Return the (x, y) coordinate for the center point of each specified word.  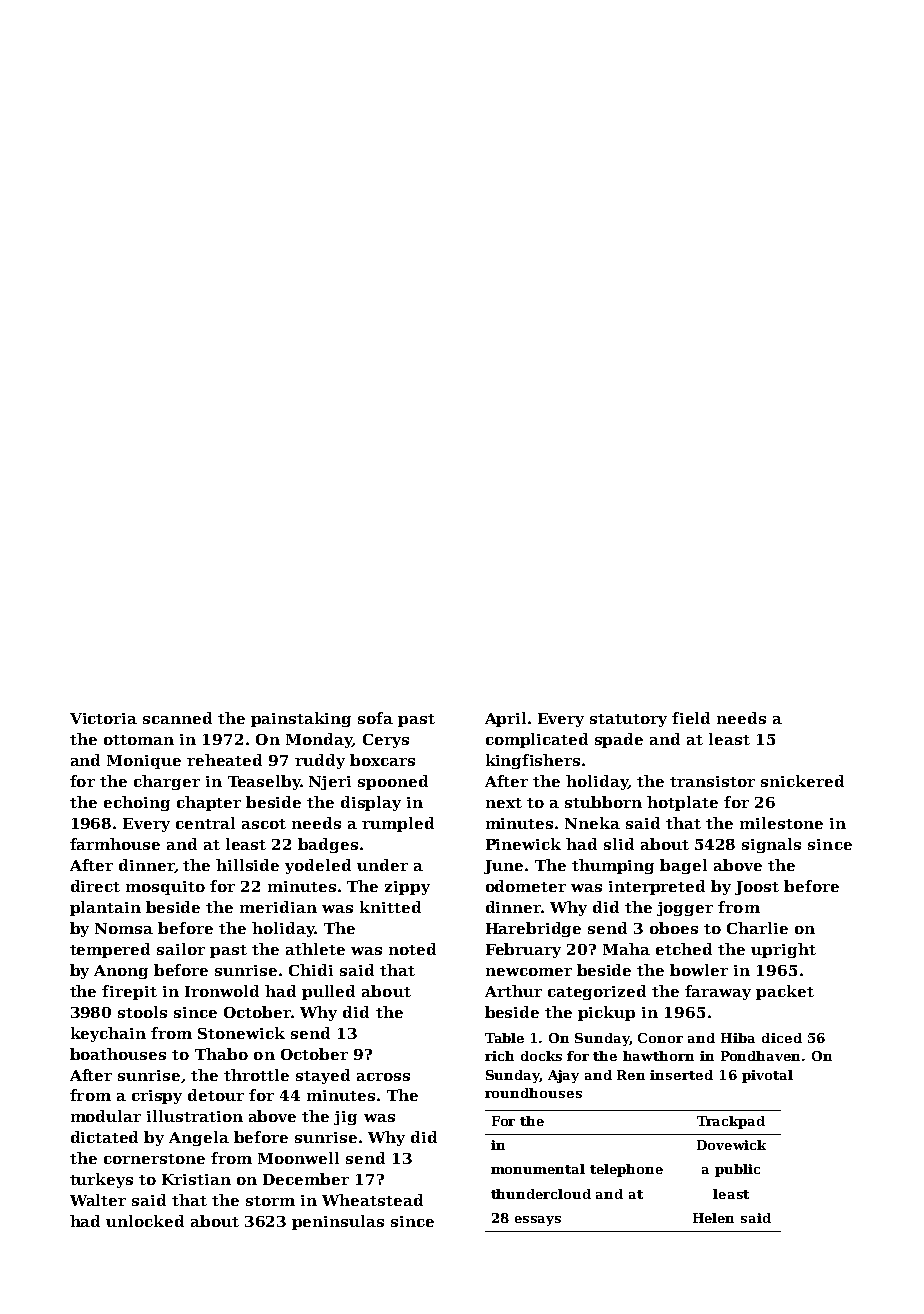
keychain (108, 1034)
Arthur (513, 991)
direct (95, 886)
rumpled (398, 824)
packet (785, 992)
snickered (802, 781)
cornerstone (154, 1159)
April (505, 719)
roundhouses (533, 1093)
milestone (781, 823)
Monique (144, 762)
